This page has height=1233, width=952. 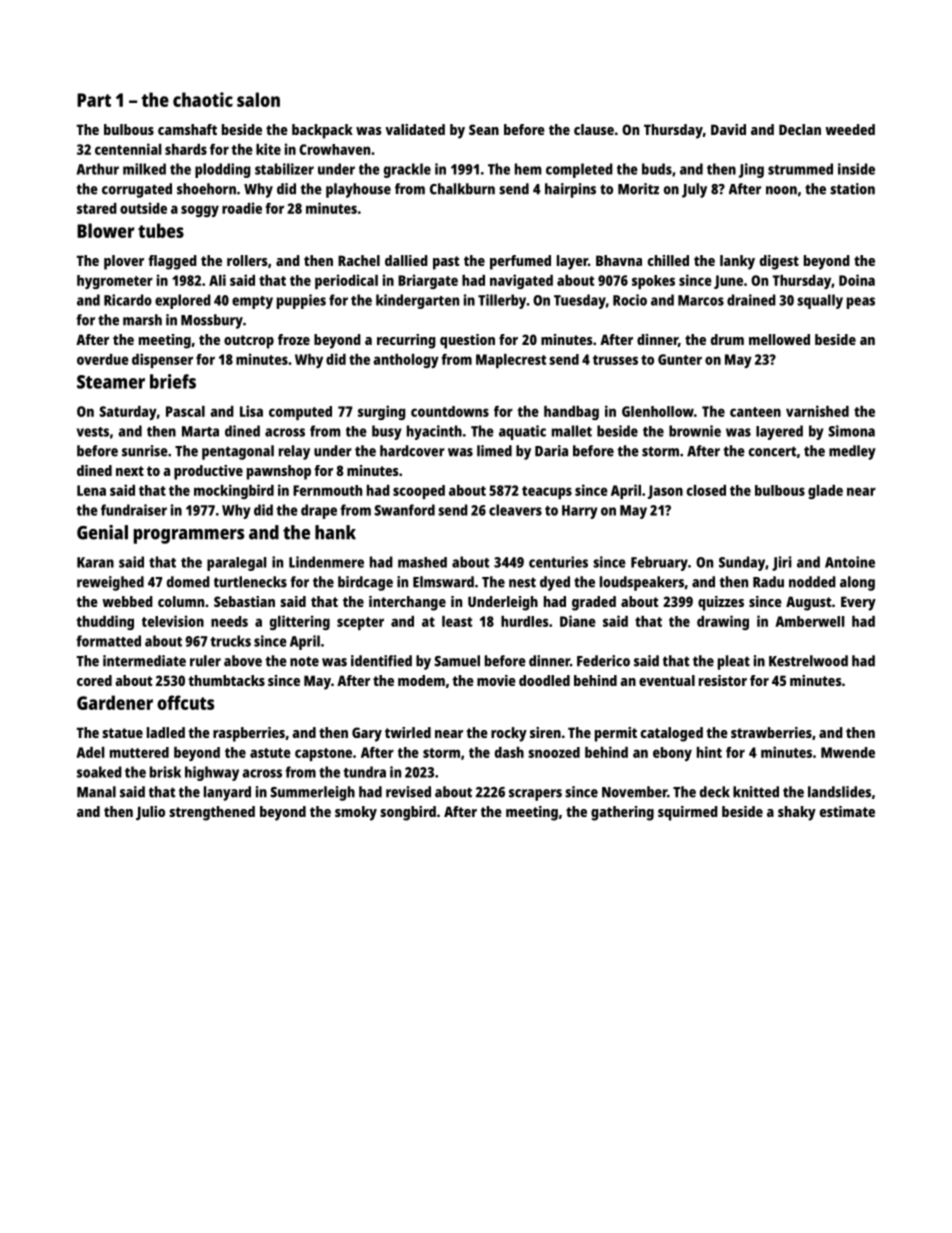 What do you see at coordinates (139, 752) in the page?
I see `muttered` at bounding box center [139, 752].
